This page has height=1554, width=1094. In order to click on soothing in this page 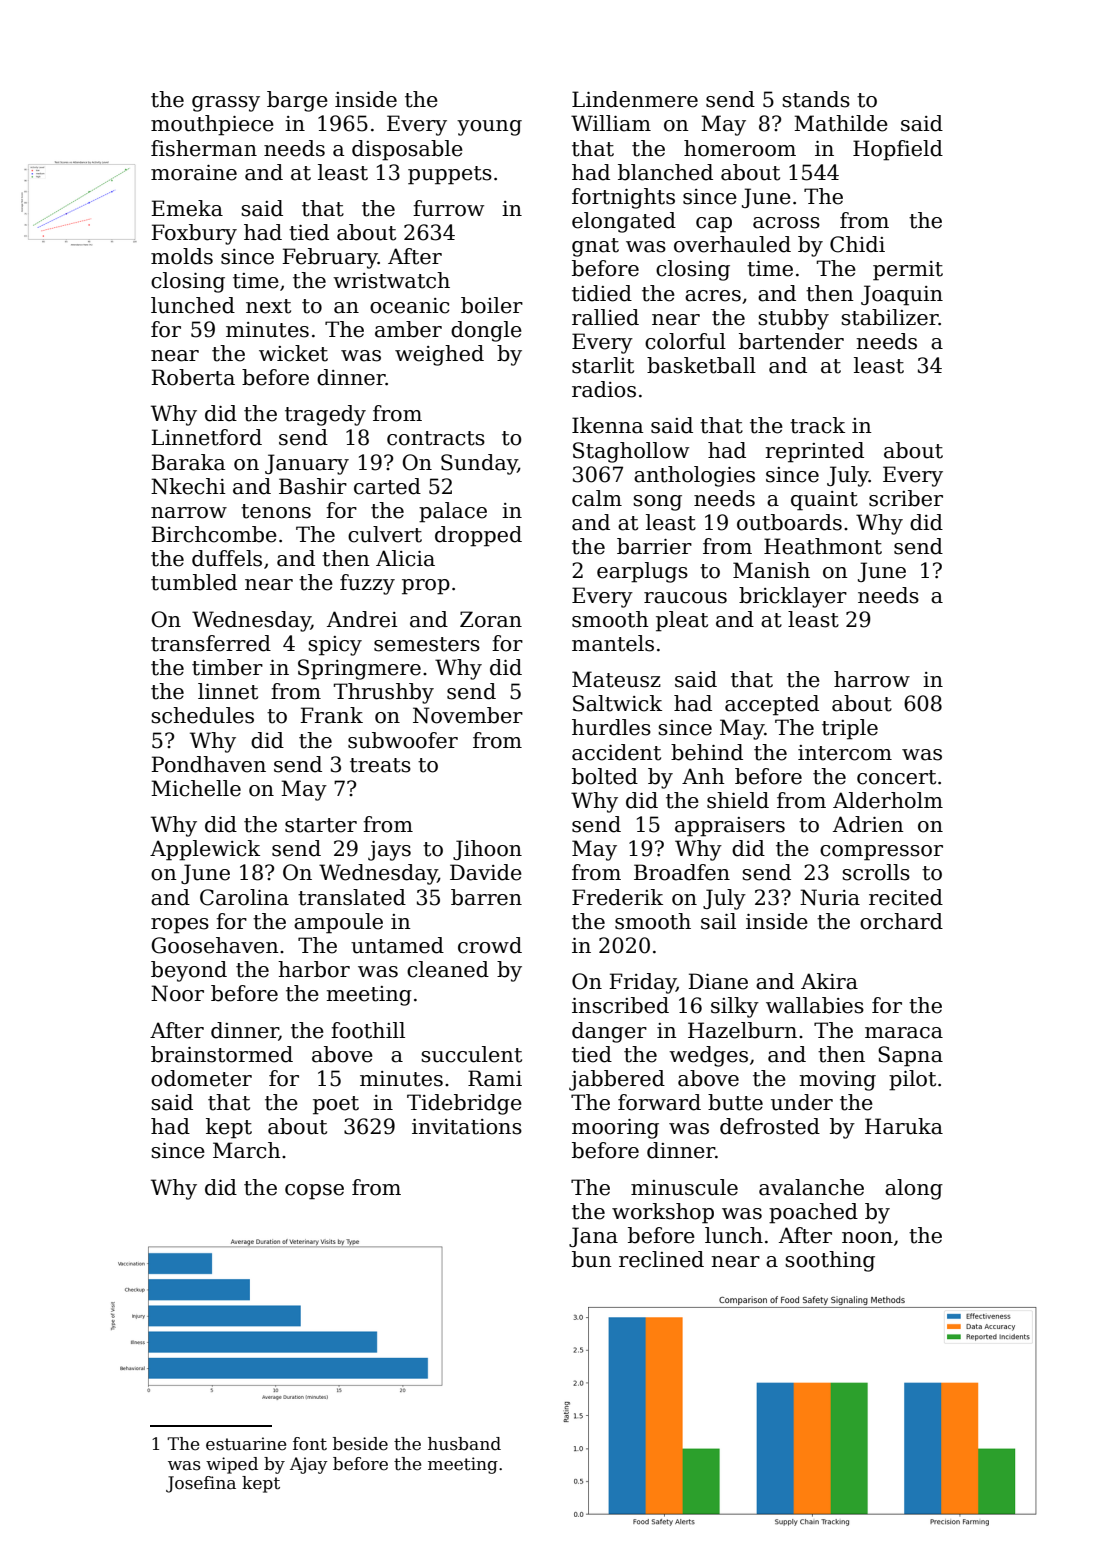, I will do `click(830, 1261)`.
